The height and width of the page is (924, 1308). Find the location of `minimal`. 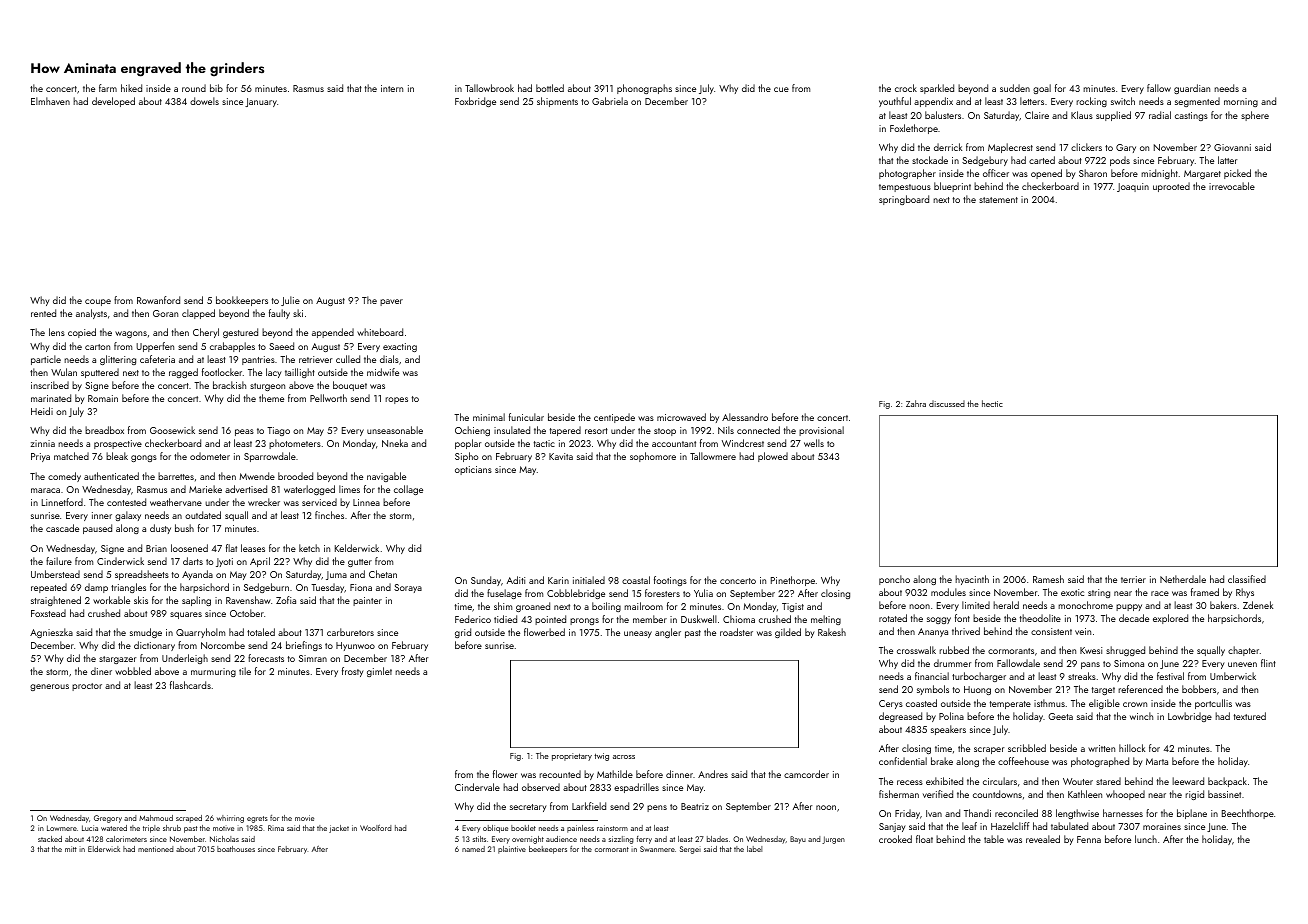

minimal is located at coordinates (489, 417).
